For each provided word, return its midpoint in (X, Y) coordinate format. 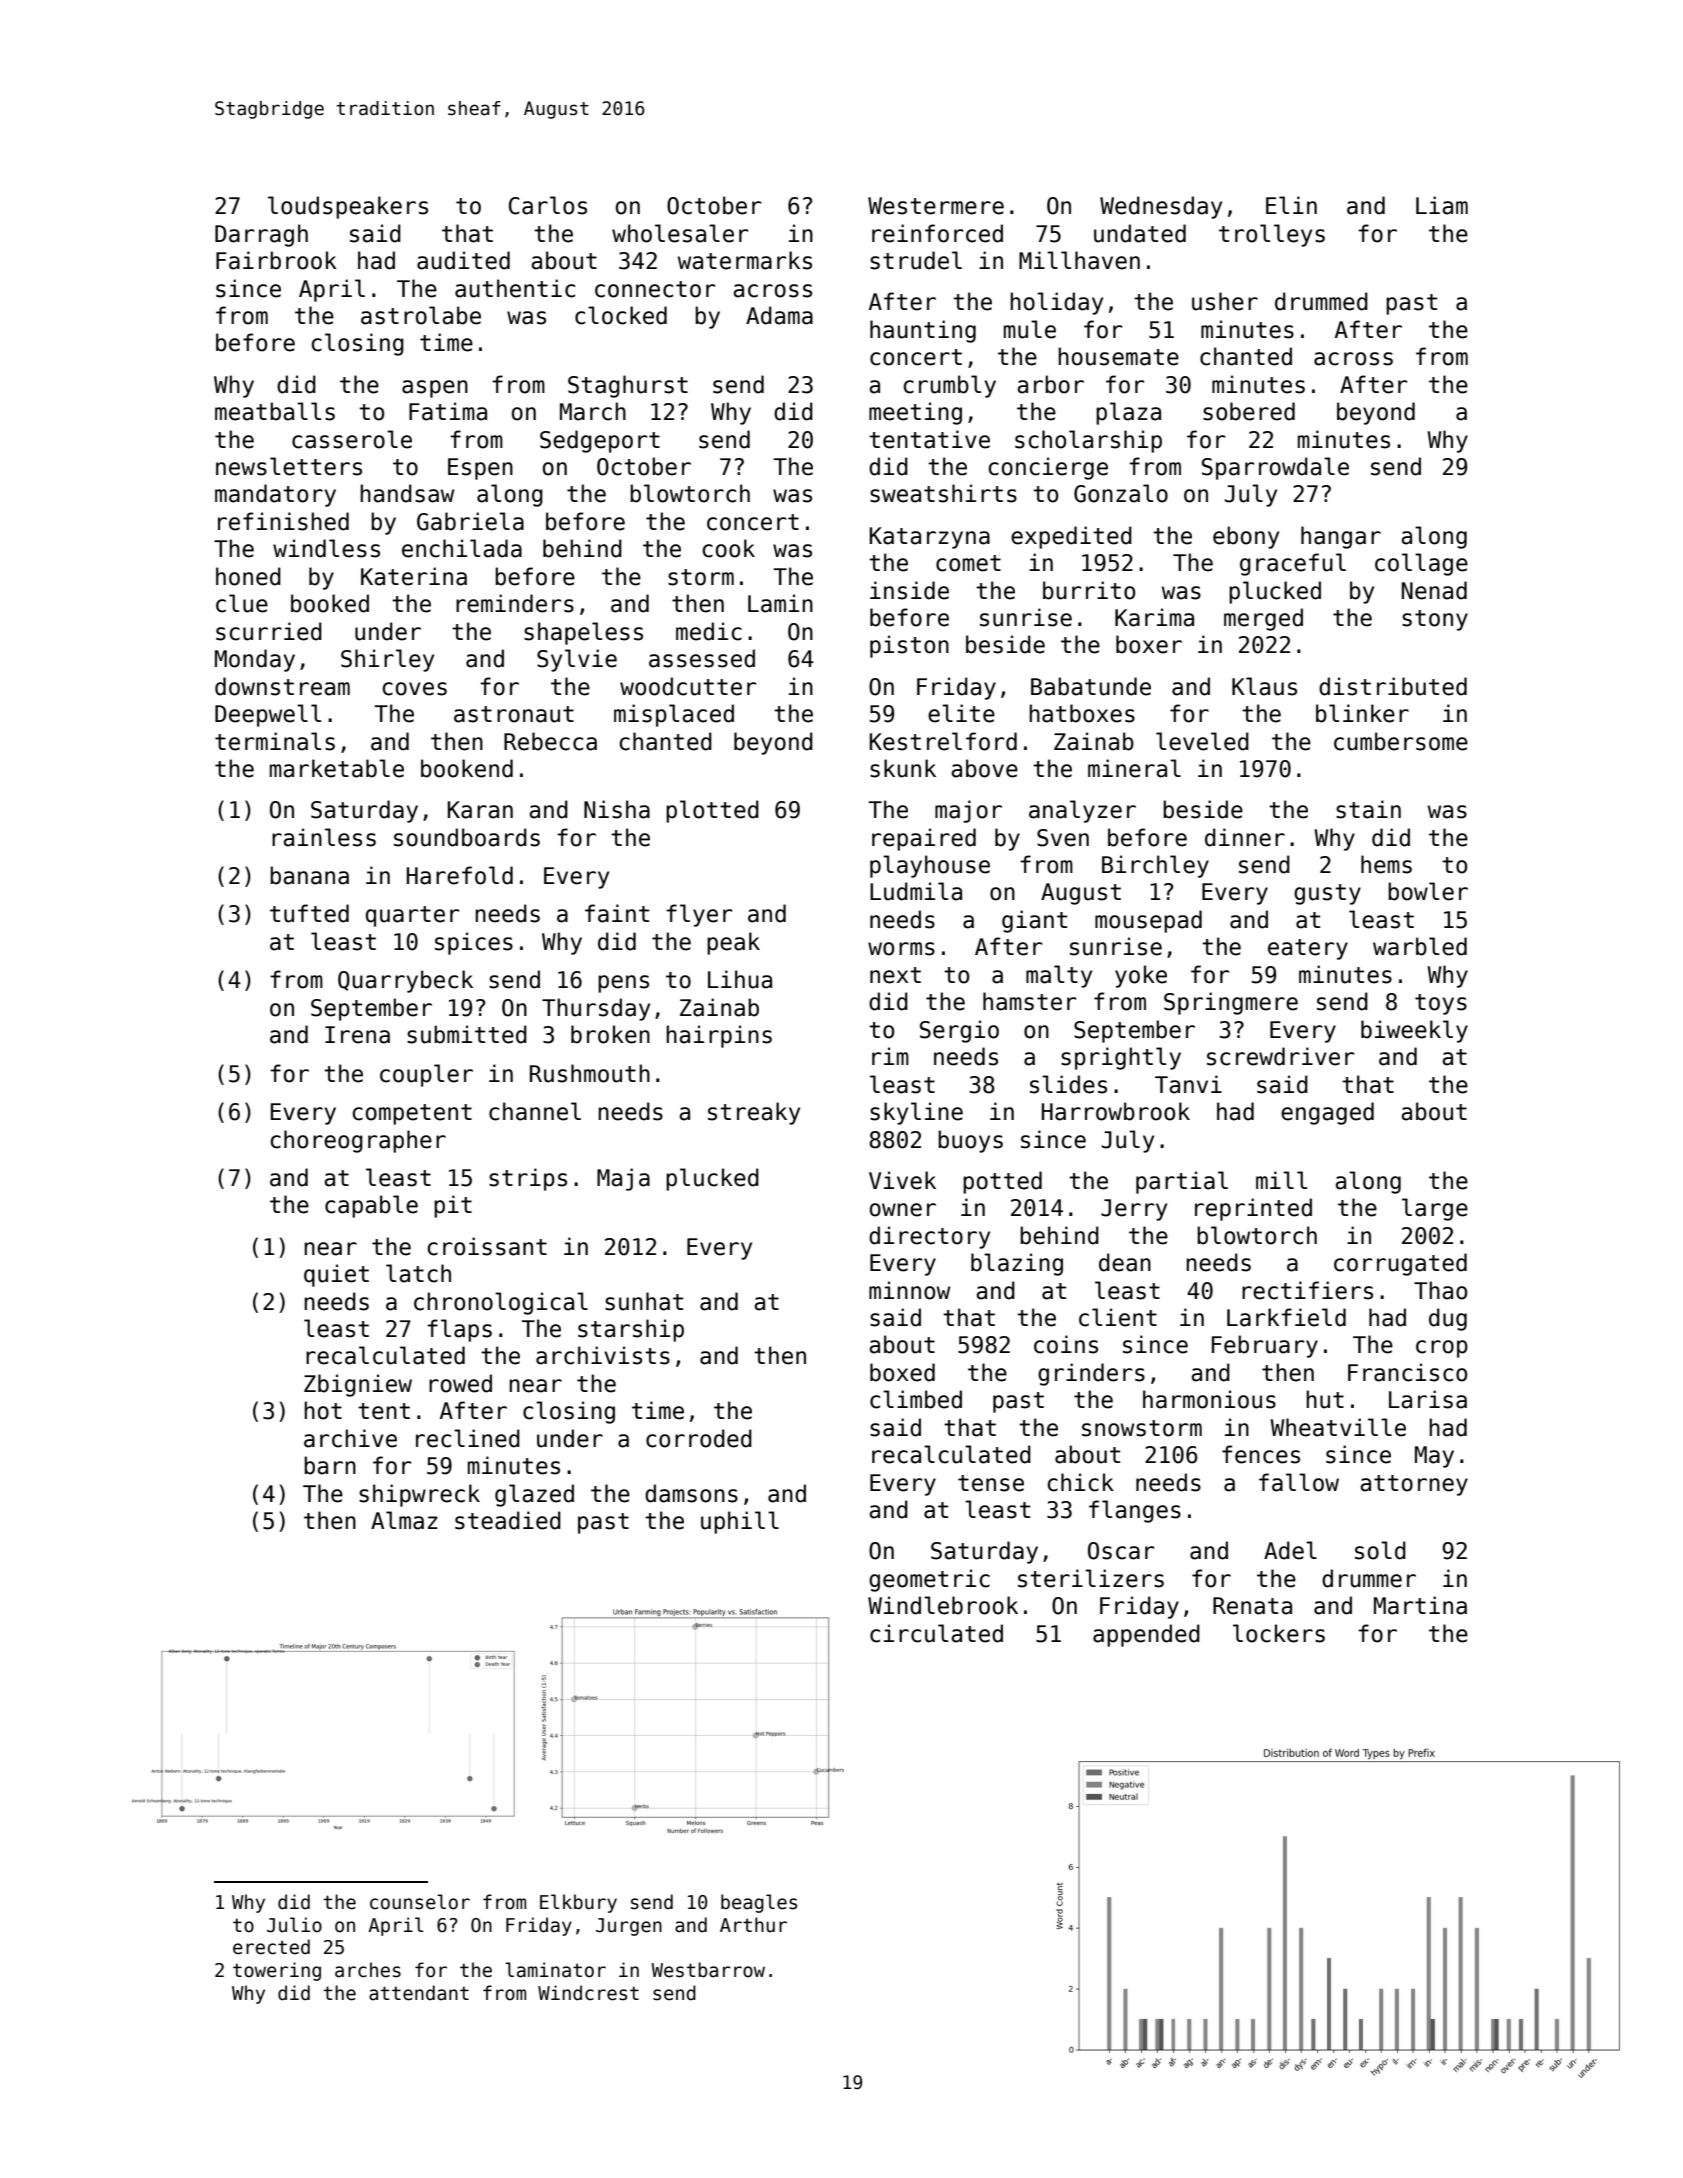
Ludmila (916, 891)
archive (350, 1438)
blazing (1017, 1264)
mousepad (1148, 921)
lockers (1279, 1633)
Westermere (936, 206)
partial (1182, 1182)
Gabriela (470, 521)
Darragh (261, 235)
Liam (1442, 205)
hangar (1341, 537)
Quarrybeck (405, 981)
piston (909, 646)
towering (277, 1971)
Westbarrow (708, 1970)
